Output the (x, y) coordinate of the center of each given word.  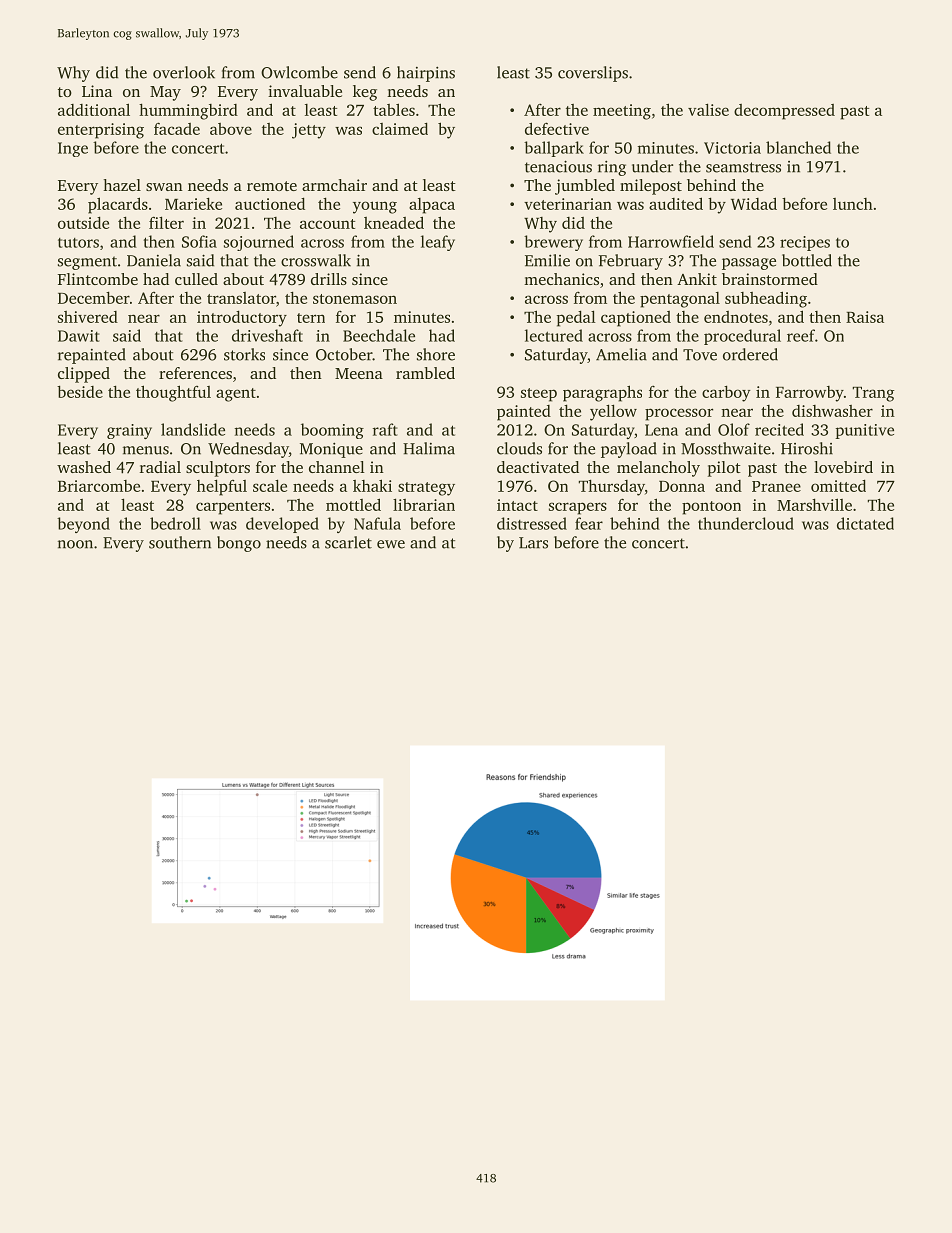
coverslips (593, 74)
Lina (97, 91)
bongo (239, 544)
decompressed (784, 112)
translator (241, 298)
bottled (807, 260)
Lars (533, 543)
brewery (553, 243)
